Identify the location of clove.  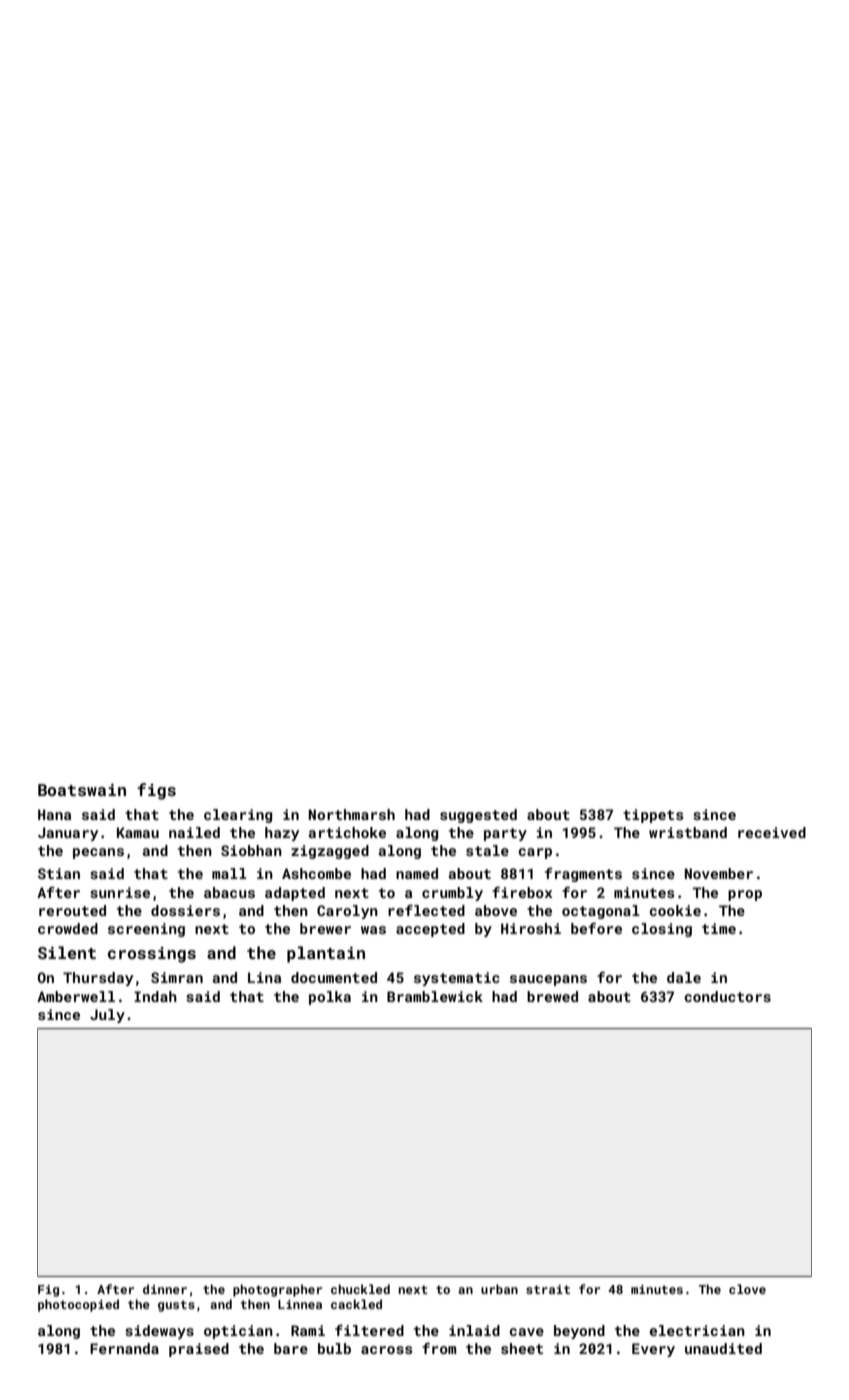
(747, 1289).
